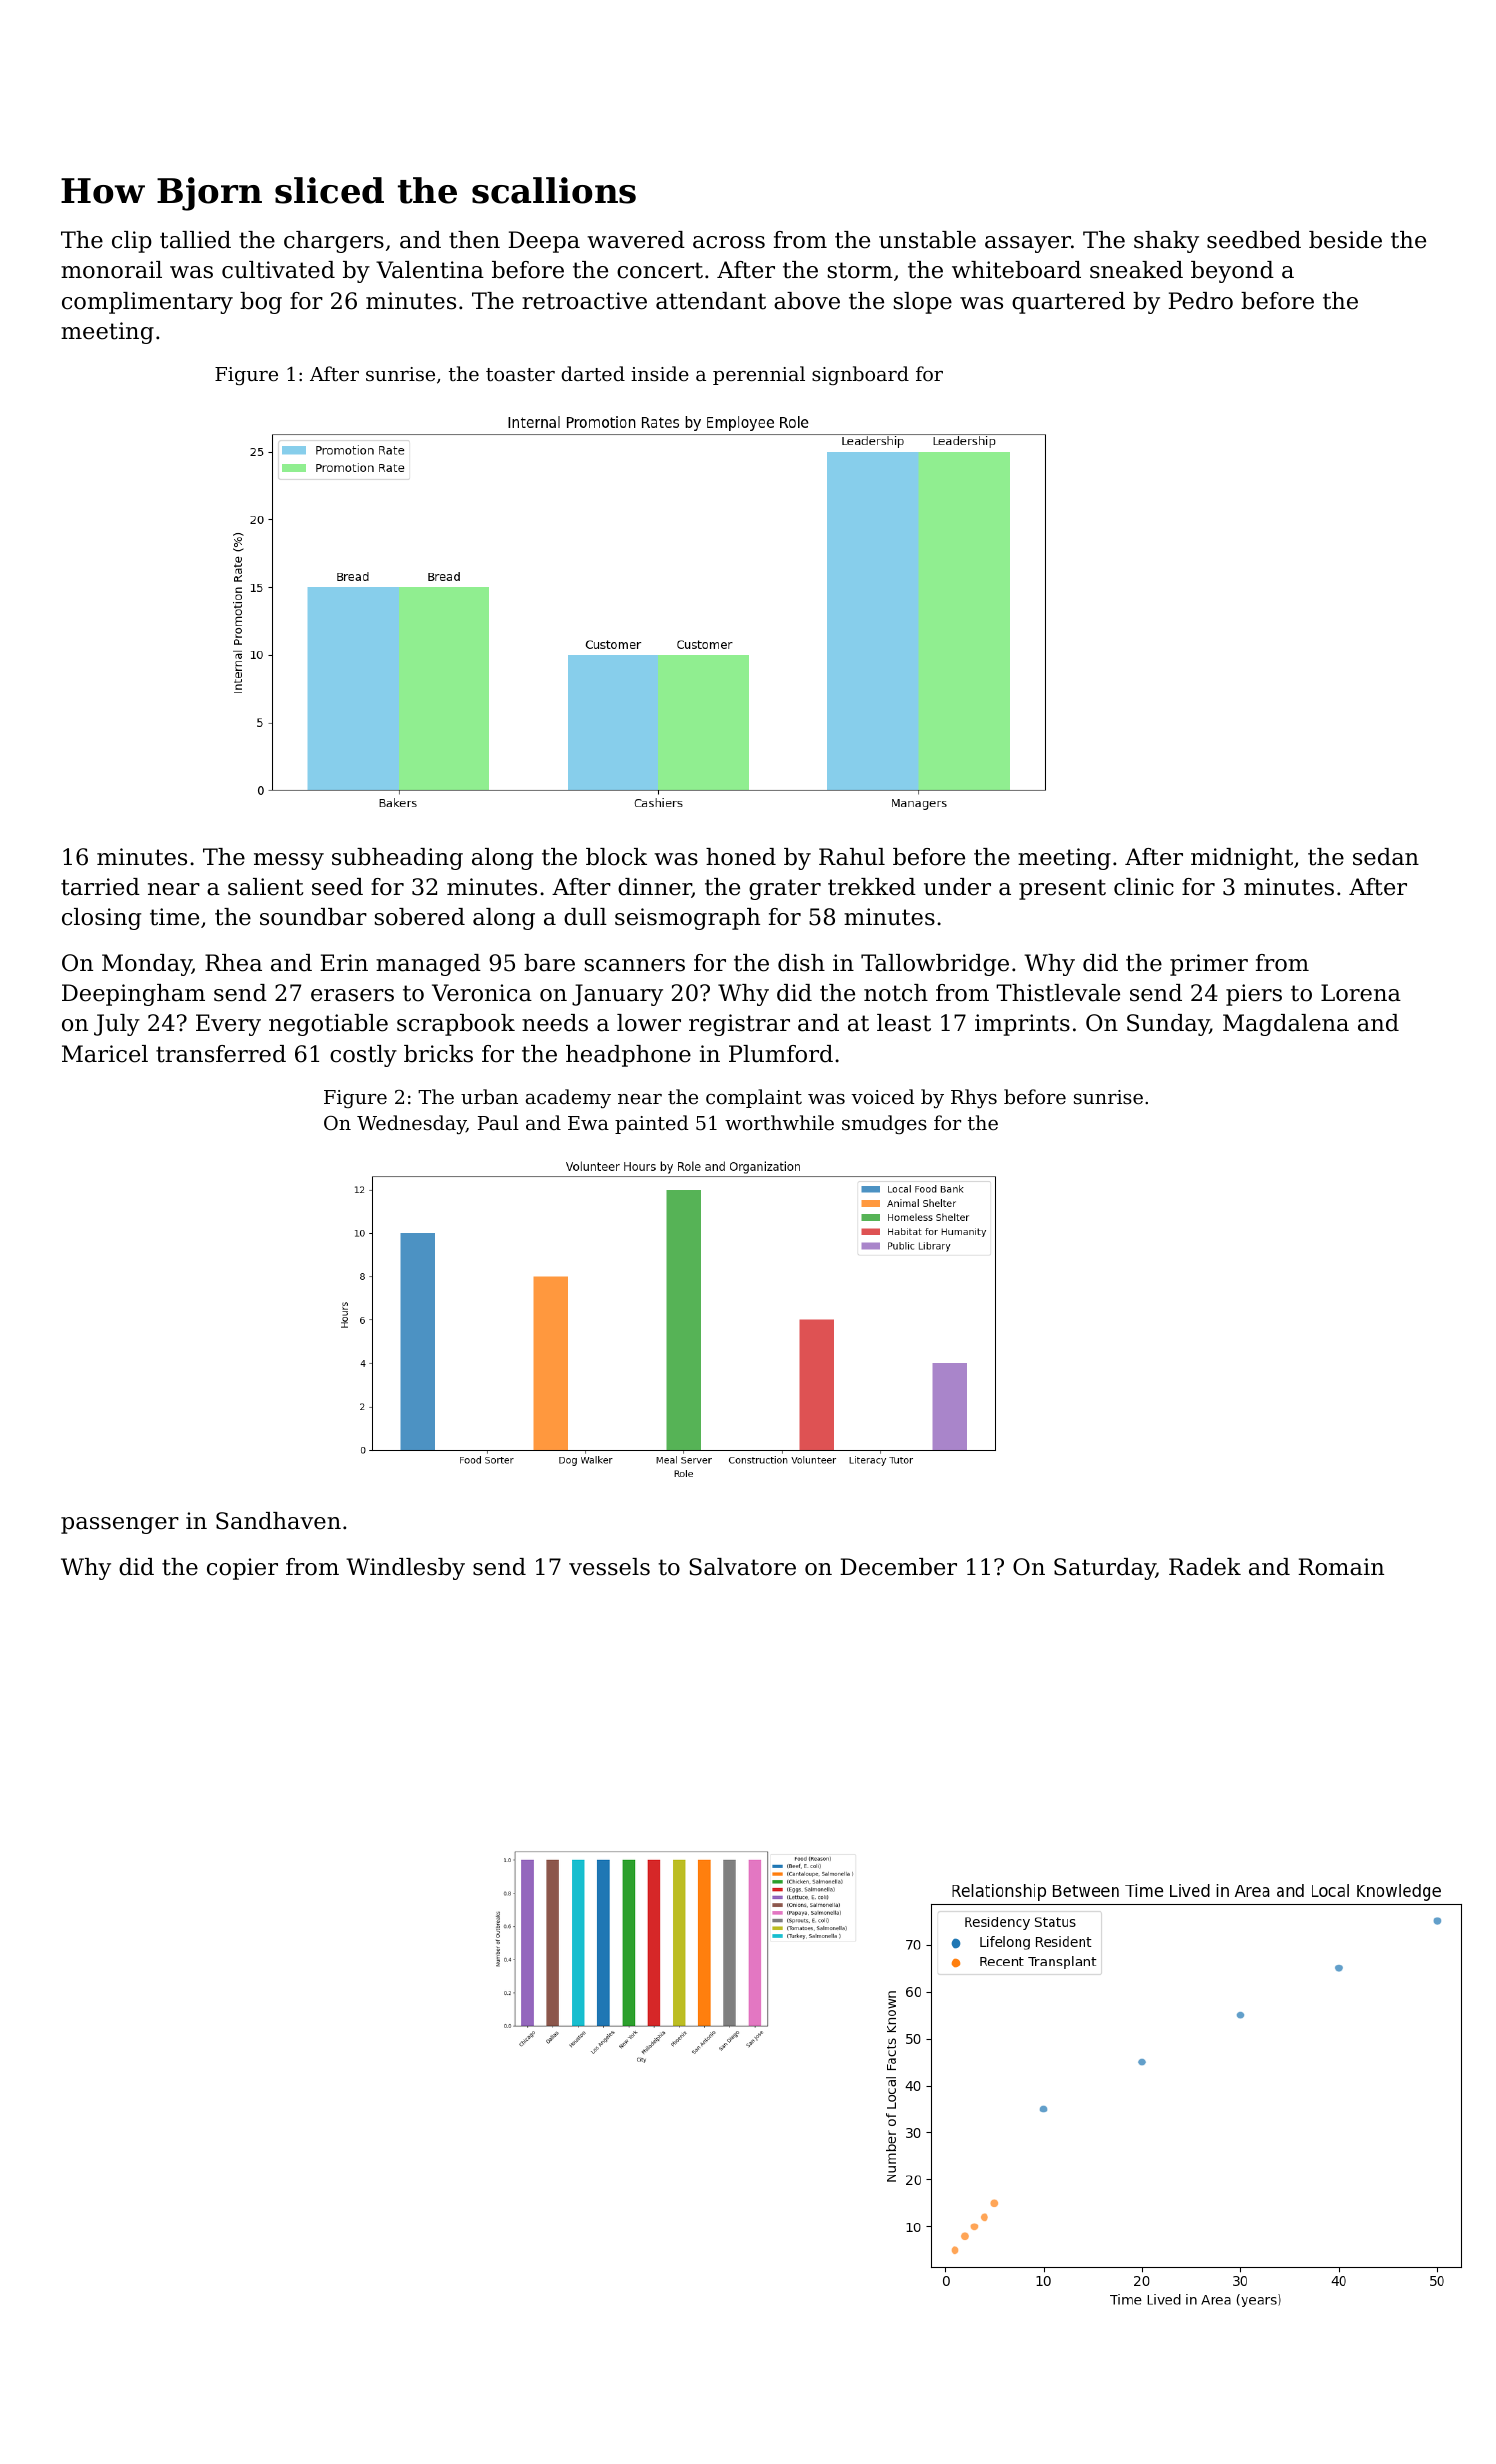 The image size is (1496, 2464). Describe the element at coordinates (397, 859) in the screenshot. I see `subheading` at that location.
